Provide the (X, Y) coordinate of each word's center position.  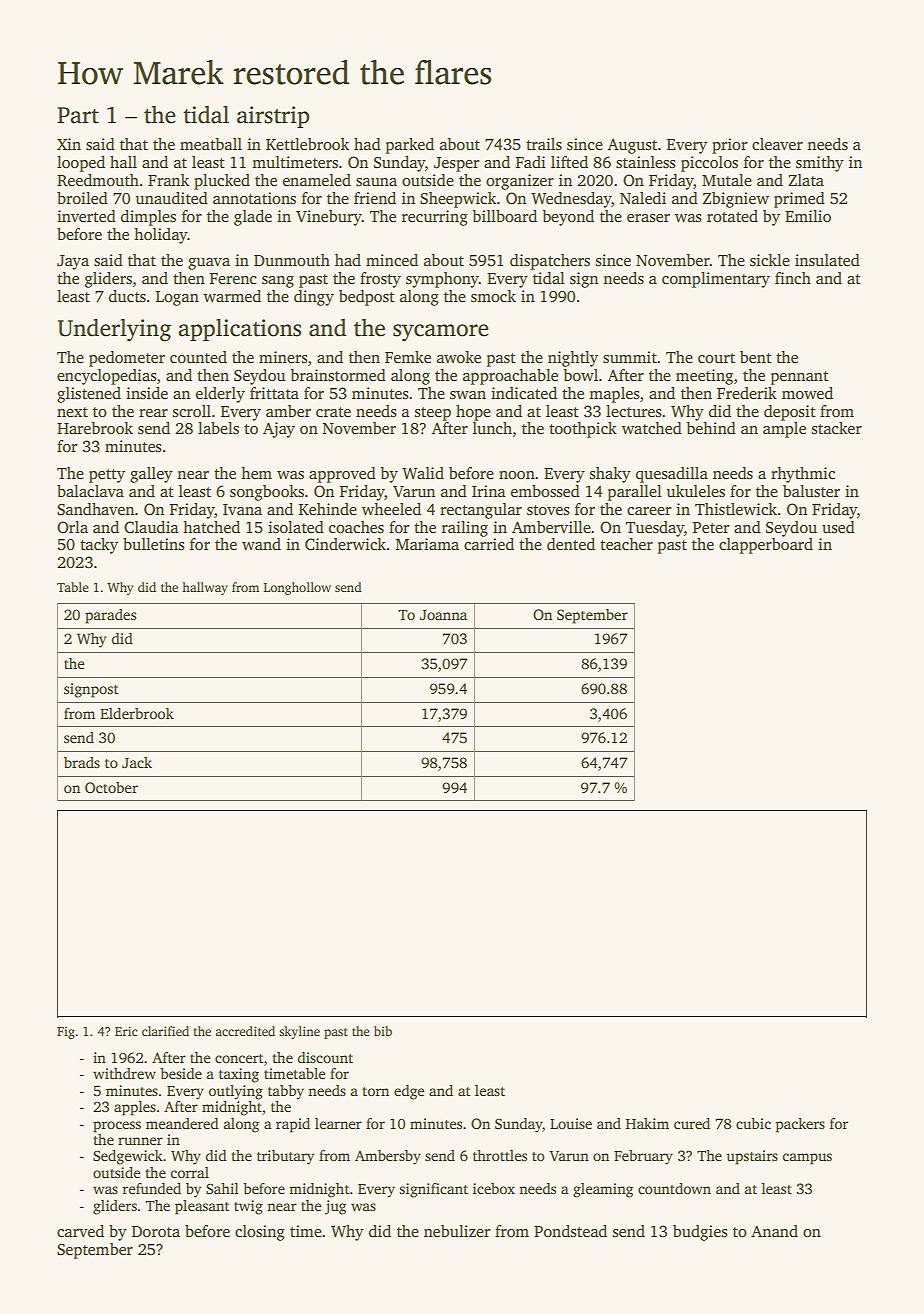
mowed (807, 393)
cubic (753, 1123)
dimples (148, 218)
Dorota (156, 1231)
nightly (573, 359)
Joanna (443, 615)
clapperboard (766, 546)
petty (107, 476)
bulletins (154, 544)
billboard (504, 216)
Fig (66, 1032)
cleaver (777, 144)
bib (383, 1031)
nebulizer (457, 1231)
